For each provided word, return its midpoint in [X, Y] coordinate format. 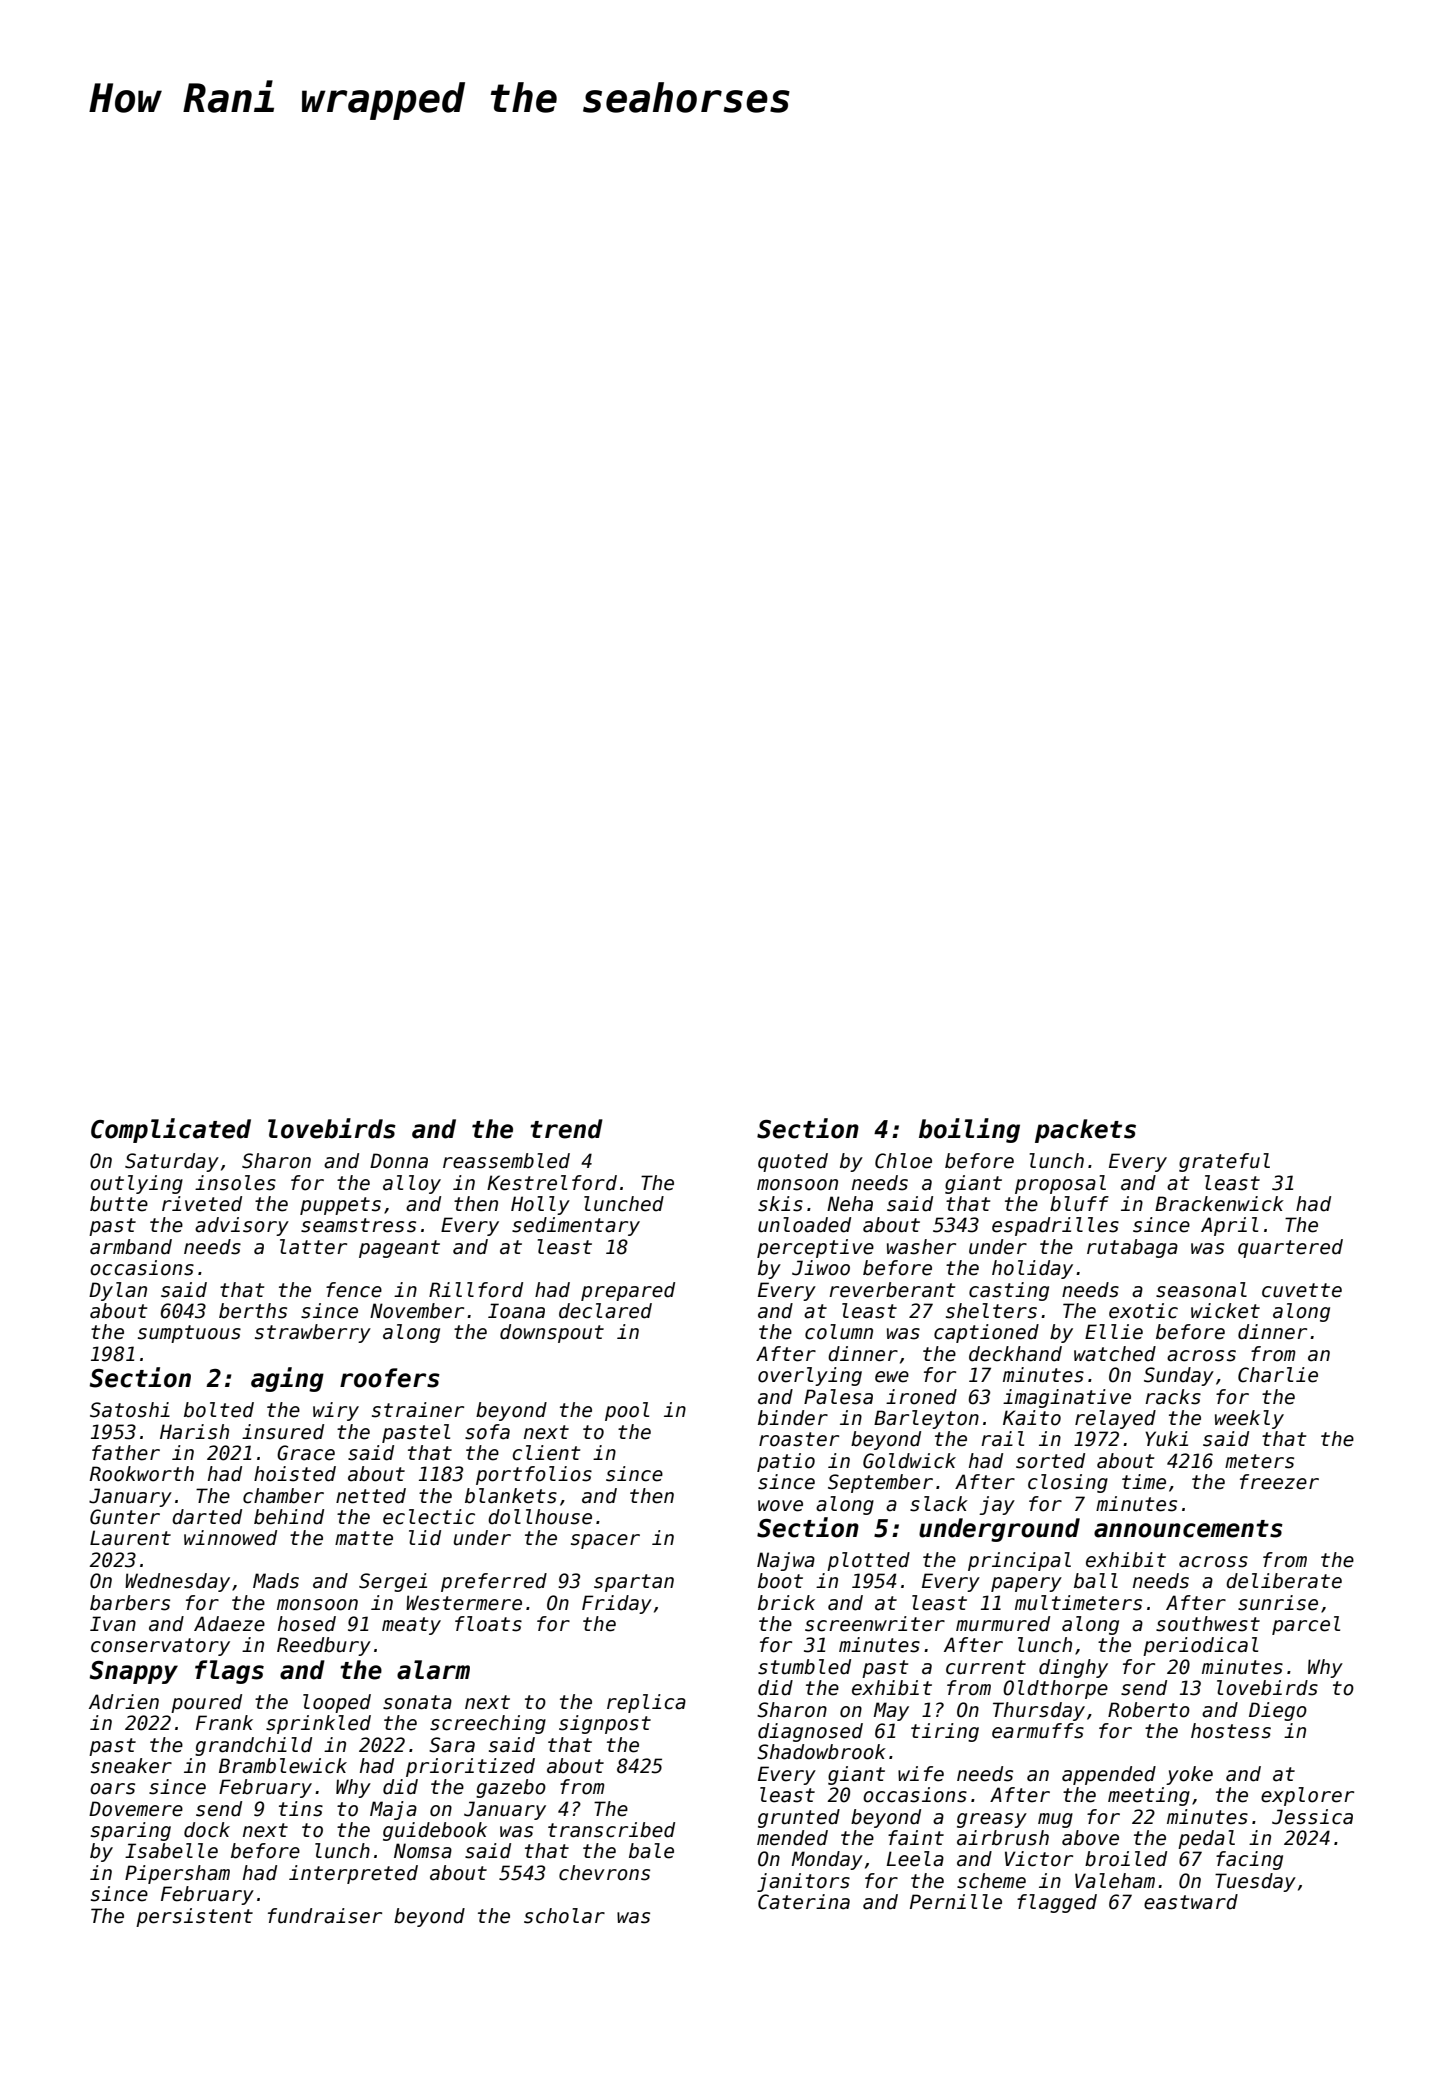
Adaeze [229, 1624]
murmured [1003, 1624]
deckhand [1015, 1354]
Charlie [1278, 1375]
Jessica [1312, 1817]
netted [371, 1496]
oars [112, 1789]
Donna [399, 1161]
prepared [628, 1291]
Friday [617, 1604]
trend [566, 1129]
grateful [1224, 1162]
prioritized [470, 1767]
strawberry [313, 1333]
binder [793, 1418]
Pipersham [177, 1874]
